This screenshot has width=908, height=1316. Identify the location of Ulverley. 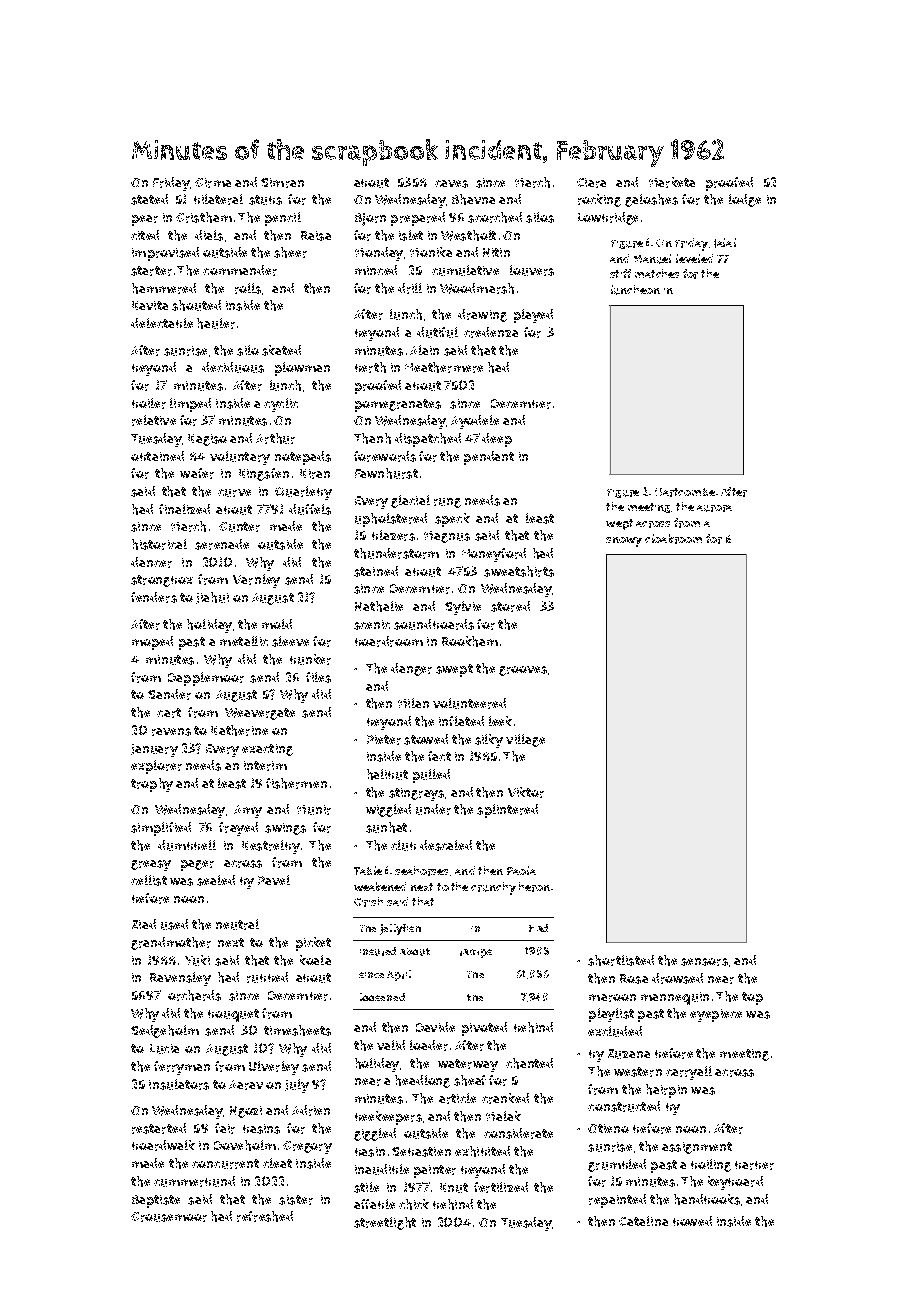
(274, 1068).
